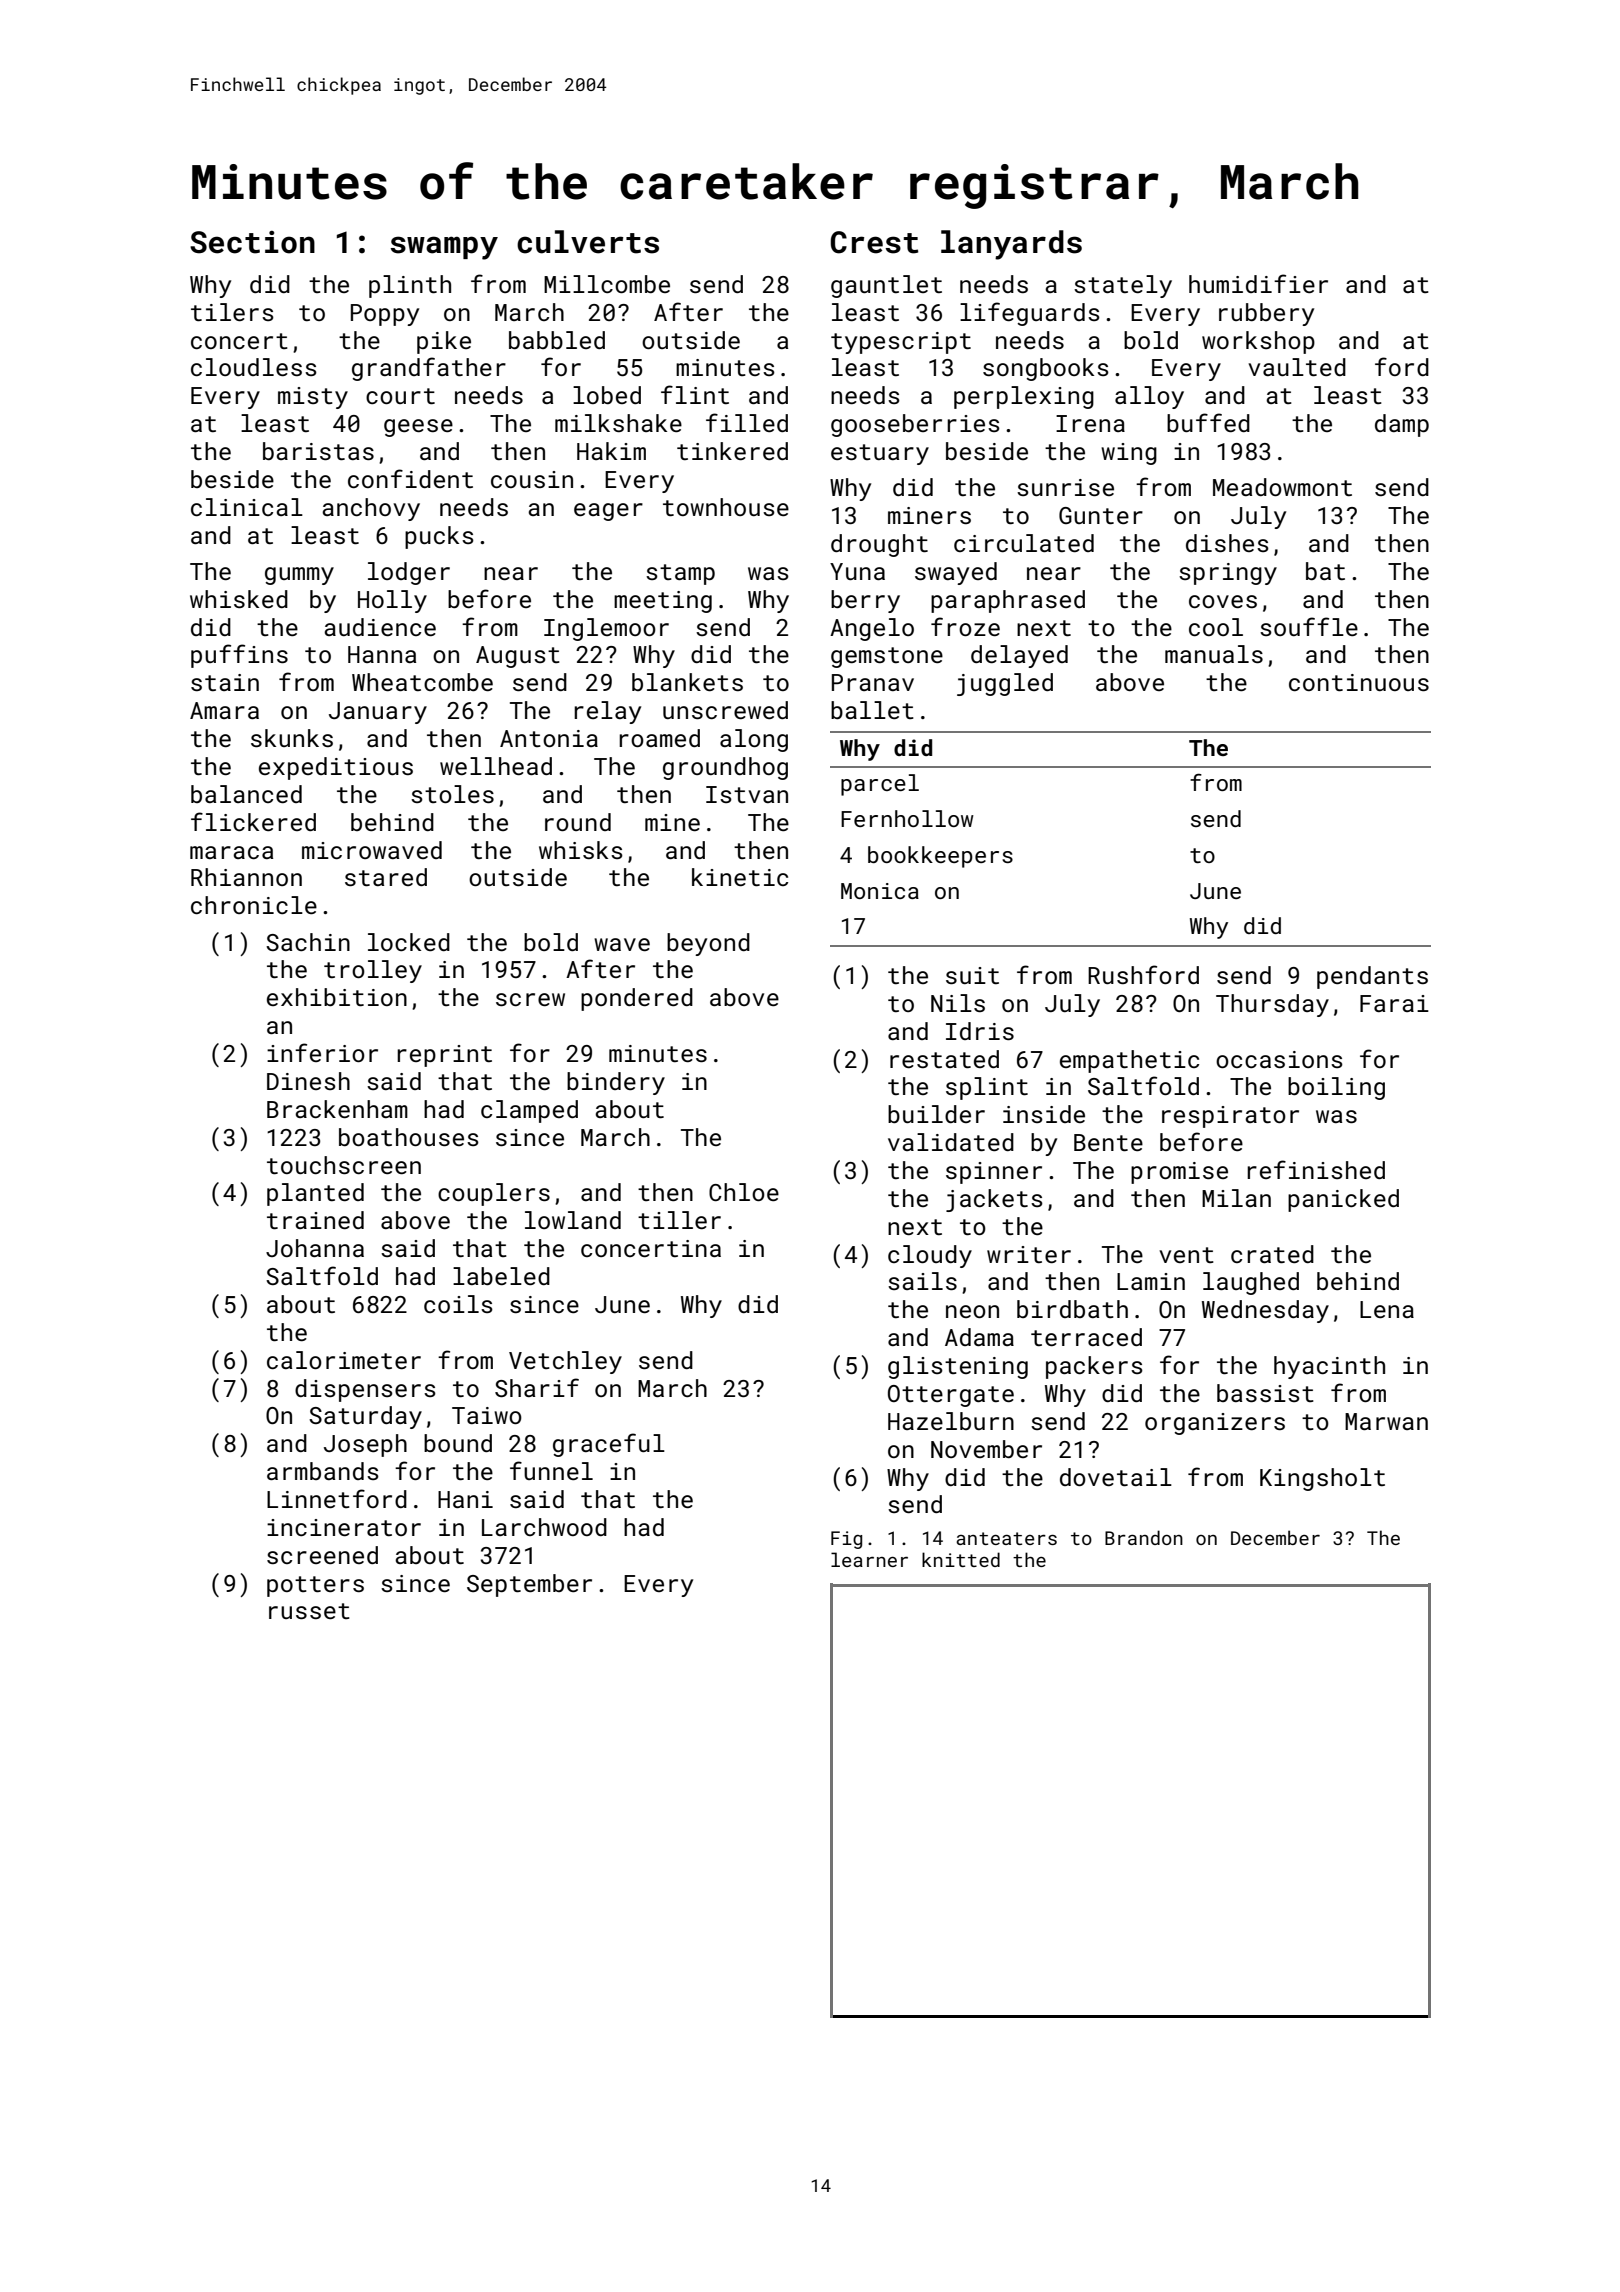  Describe the element at coordinates (1011, 245) in the image. I see `lanyards` at that location.
